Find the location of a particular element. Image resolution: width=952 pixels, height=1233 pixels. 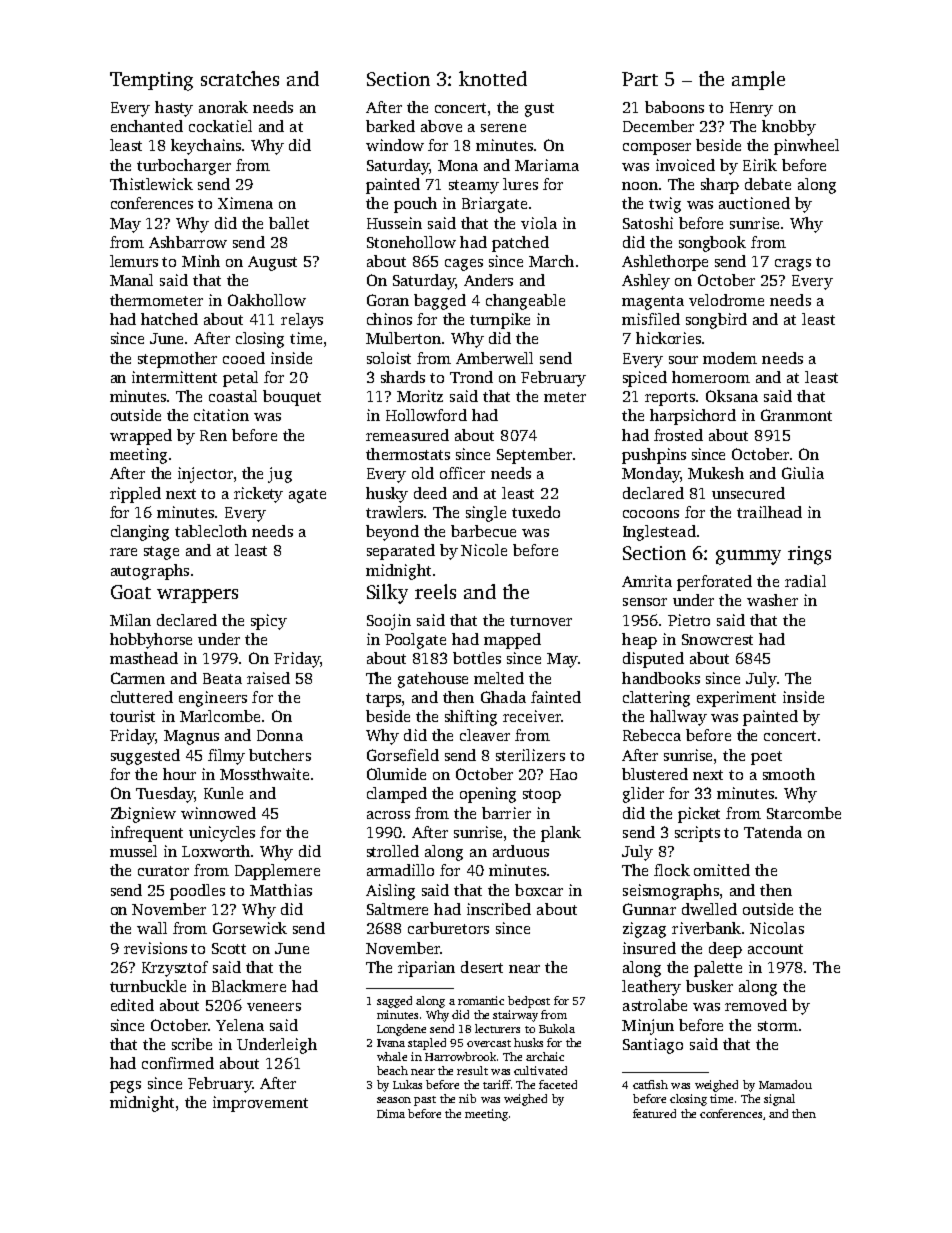

lemurs is located at coordinates (134, 261).
